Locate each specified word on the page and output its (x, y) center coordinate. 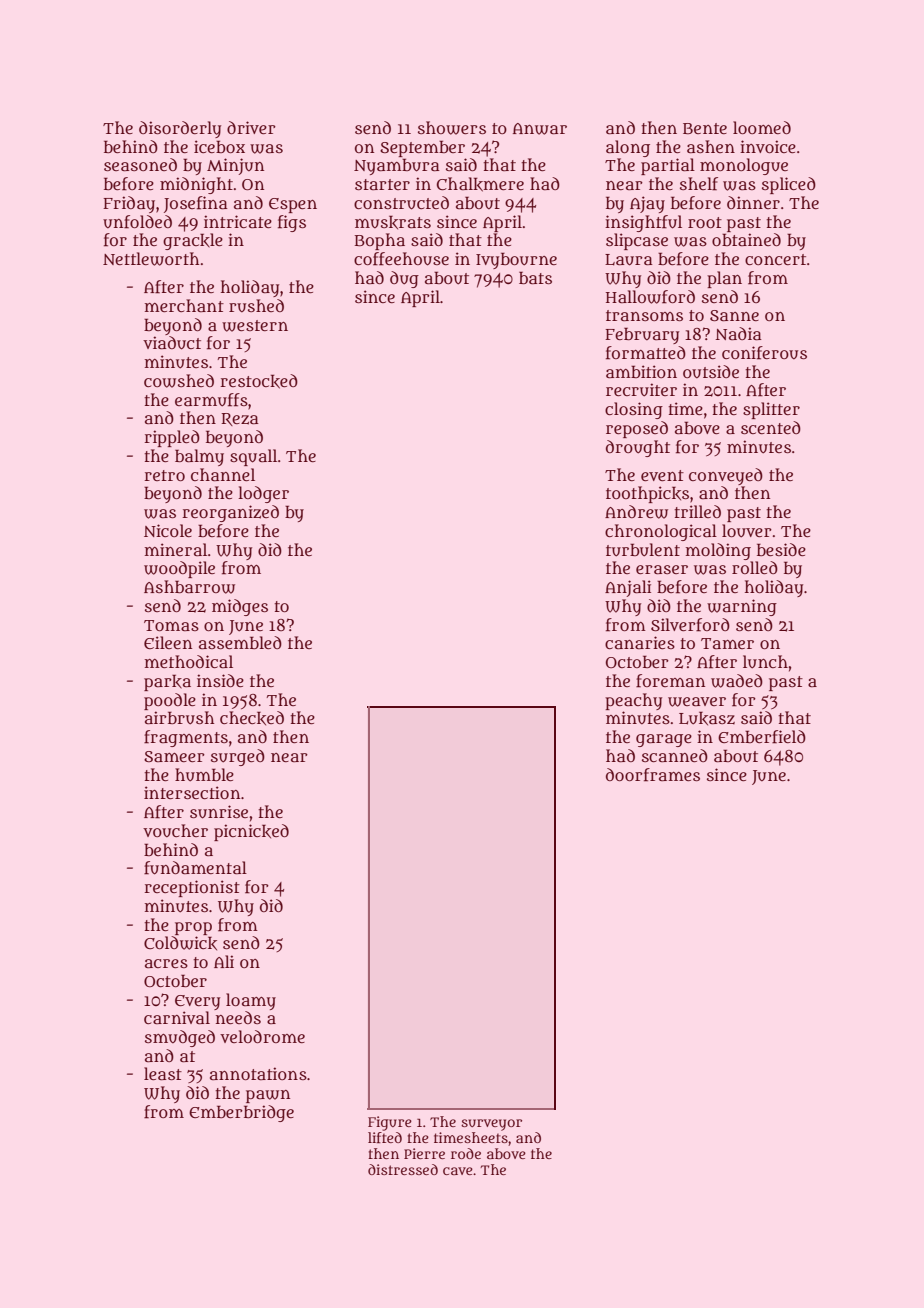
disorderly (180, 129)
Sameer (174, 757)
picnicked (251, 832)
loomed (762, 127)
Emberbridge (241, 1113)
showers (452, 128)
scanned (675, 755)
